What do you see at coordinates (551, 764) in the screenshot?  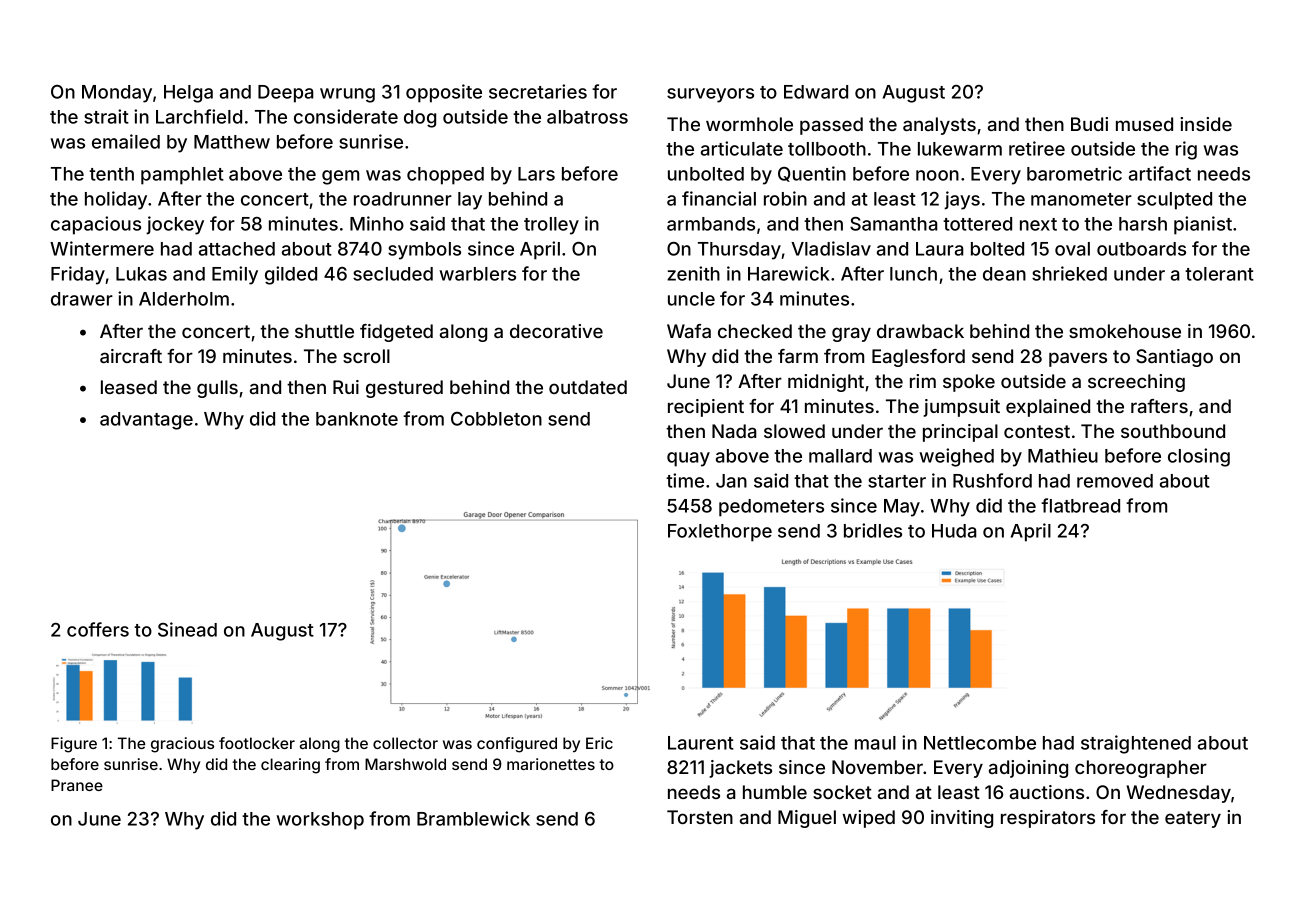 I see `marionettes` at bounding box center [551, 764].
